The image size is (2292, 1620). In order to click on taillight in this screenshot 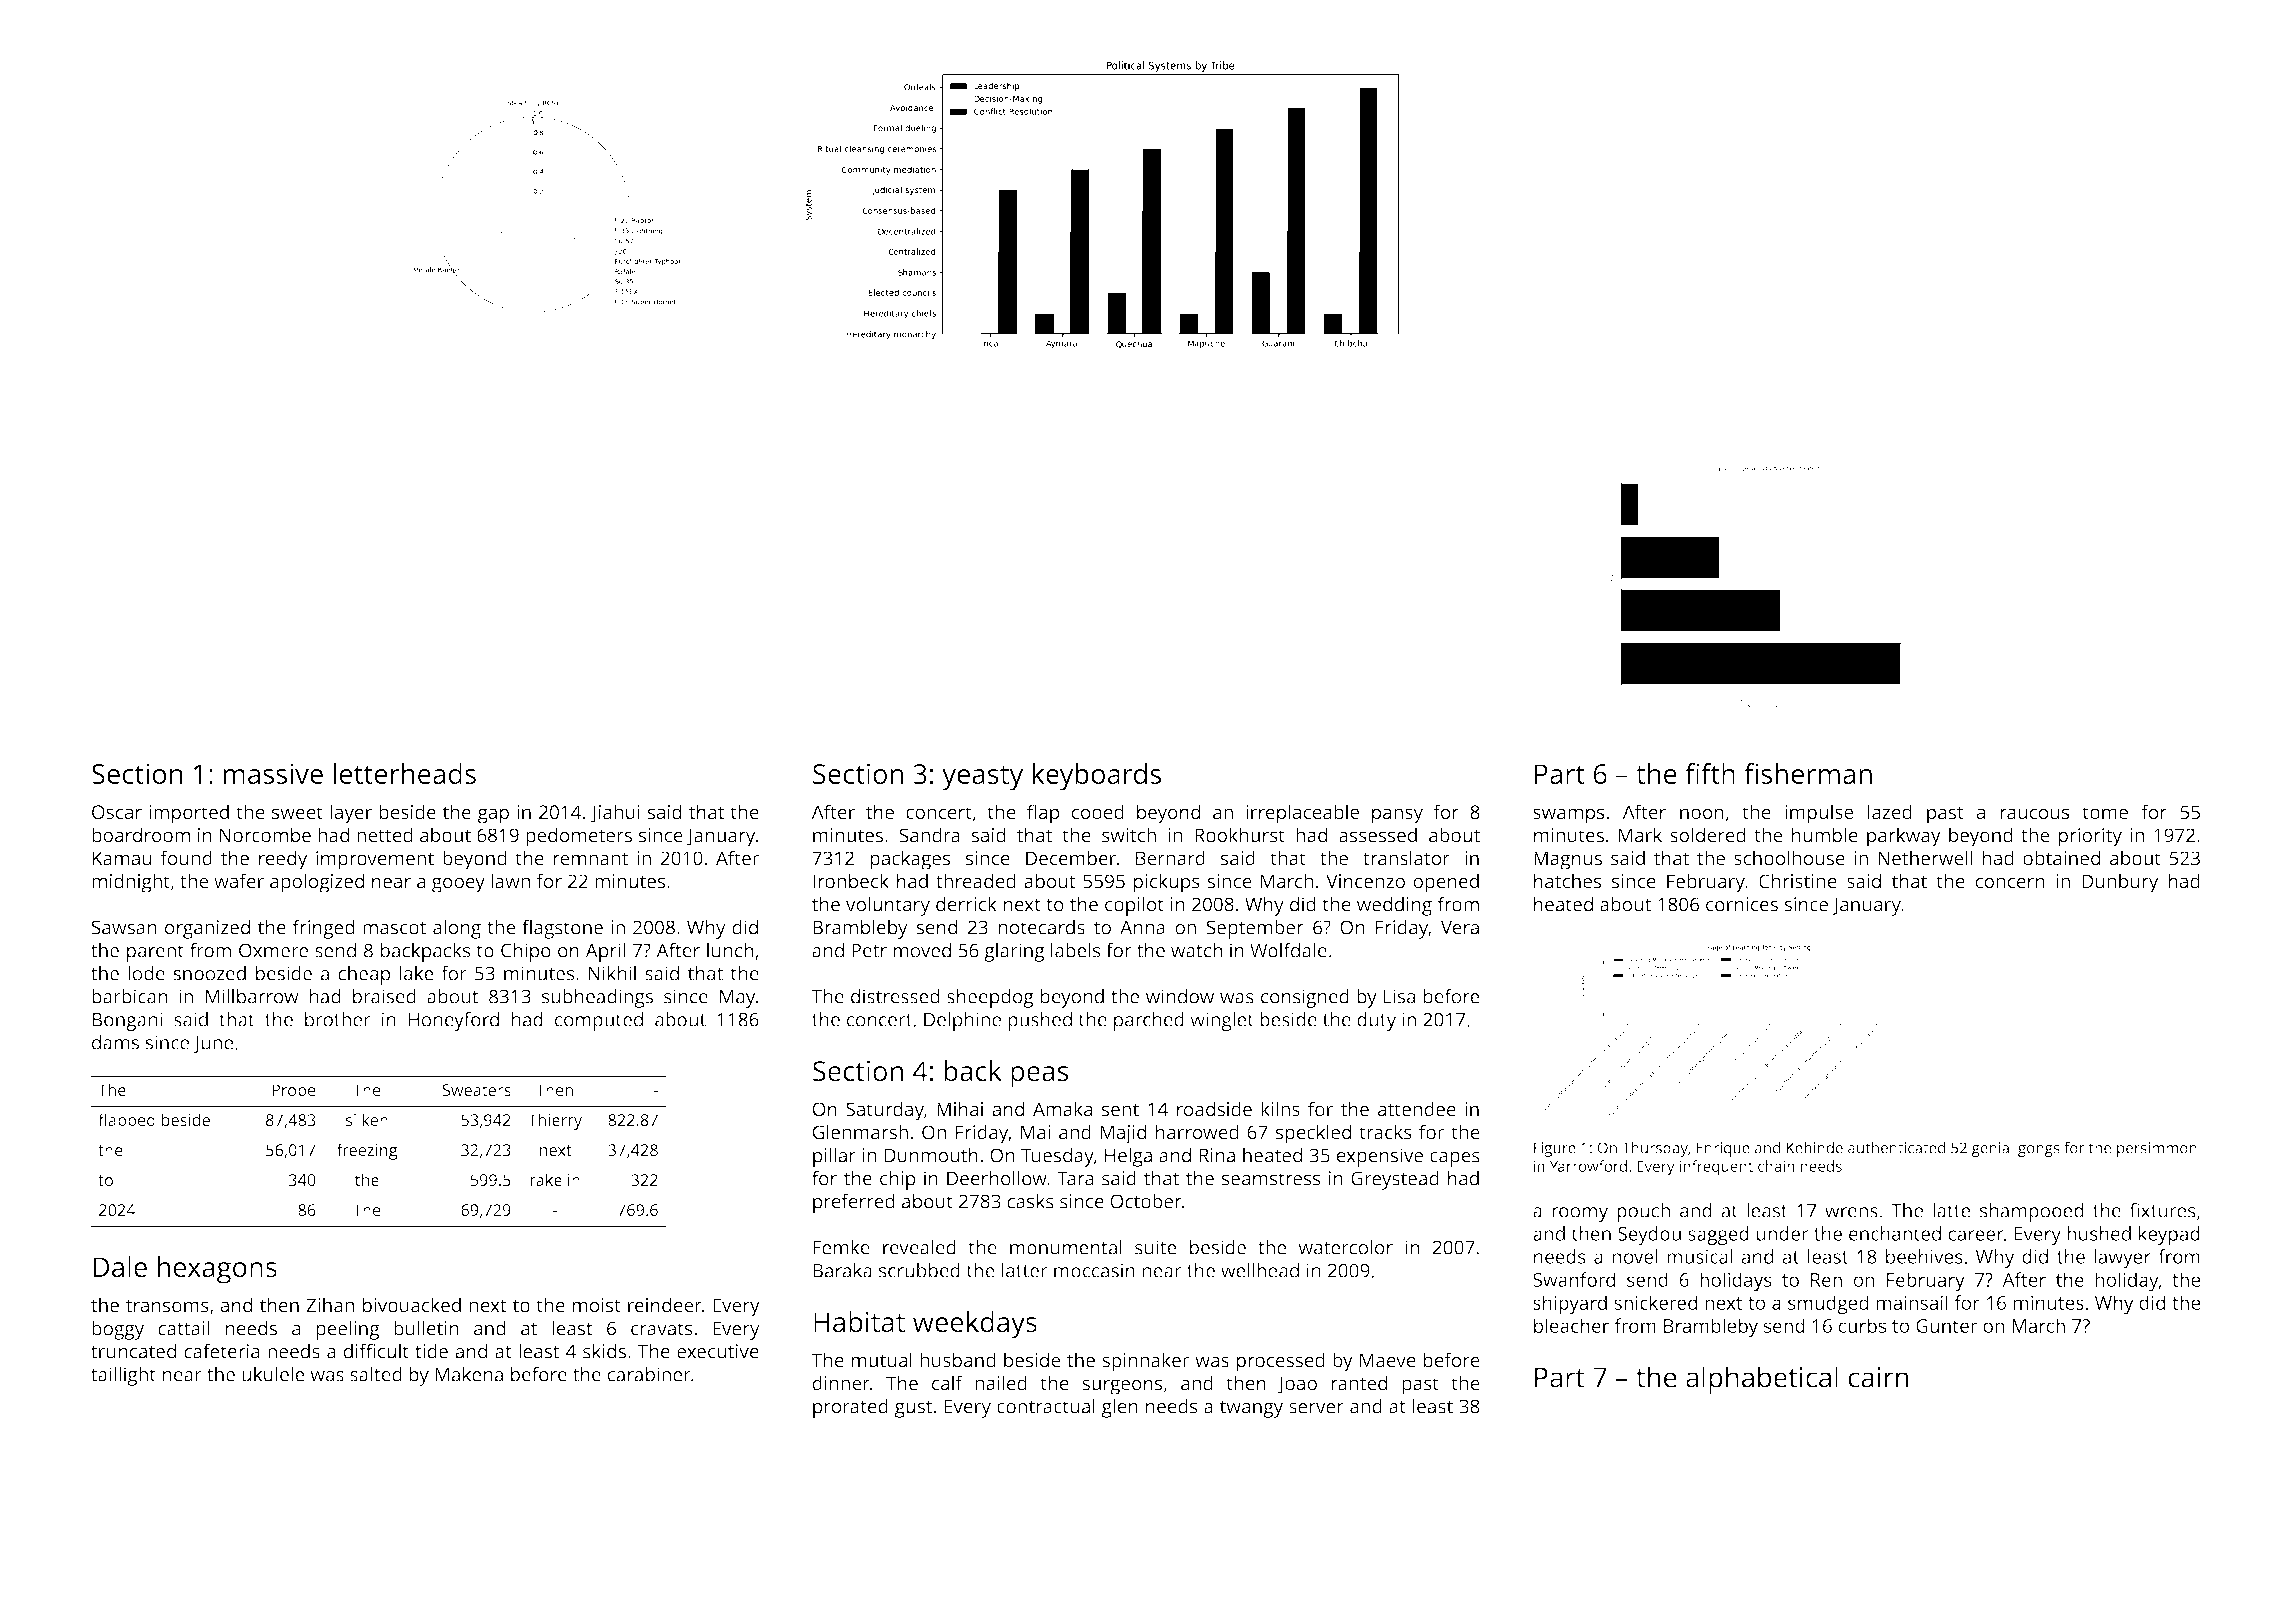, I will do `click(123, 1376)`.
